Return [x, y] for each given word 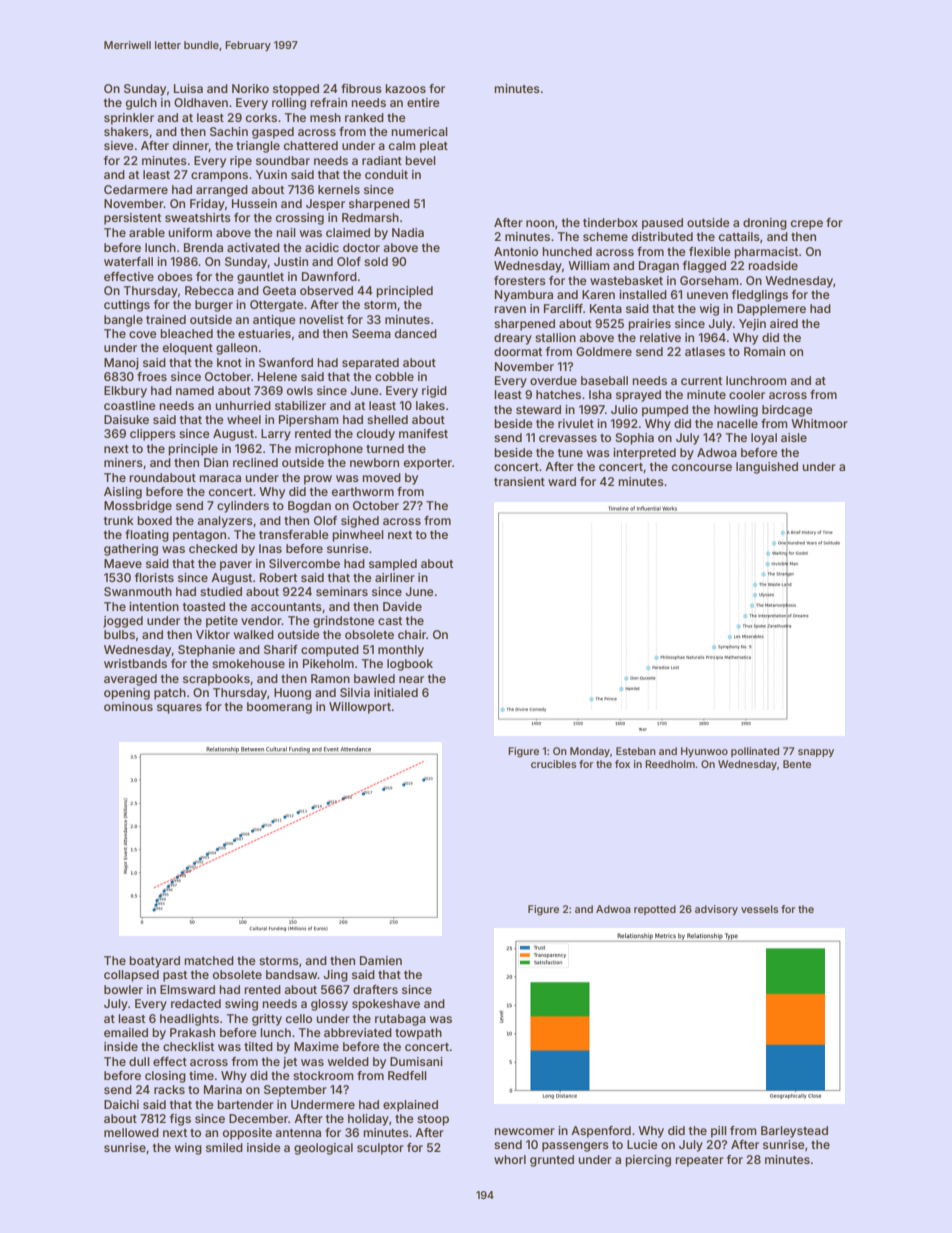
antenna [298, 1133]
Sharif [281, 649]
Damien [381, 960]
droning [765, 224]
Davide [402, 606]
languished [767, 468]
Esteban [636, 751]
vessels [759, 909]
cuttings [127, 306]
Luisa [188, 88]
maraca [220, 478]
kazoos [406, 88]
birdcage [787, 411]
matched [209, 960]
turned [385, 448]
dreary [513, 339]
